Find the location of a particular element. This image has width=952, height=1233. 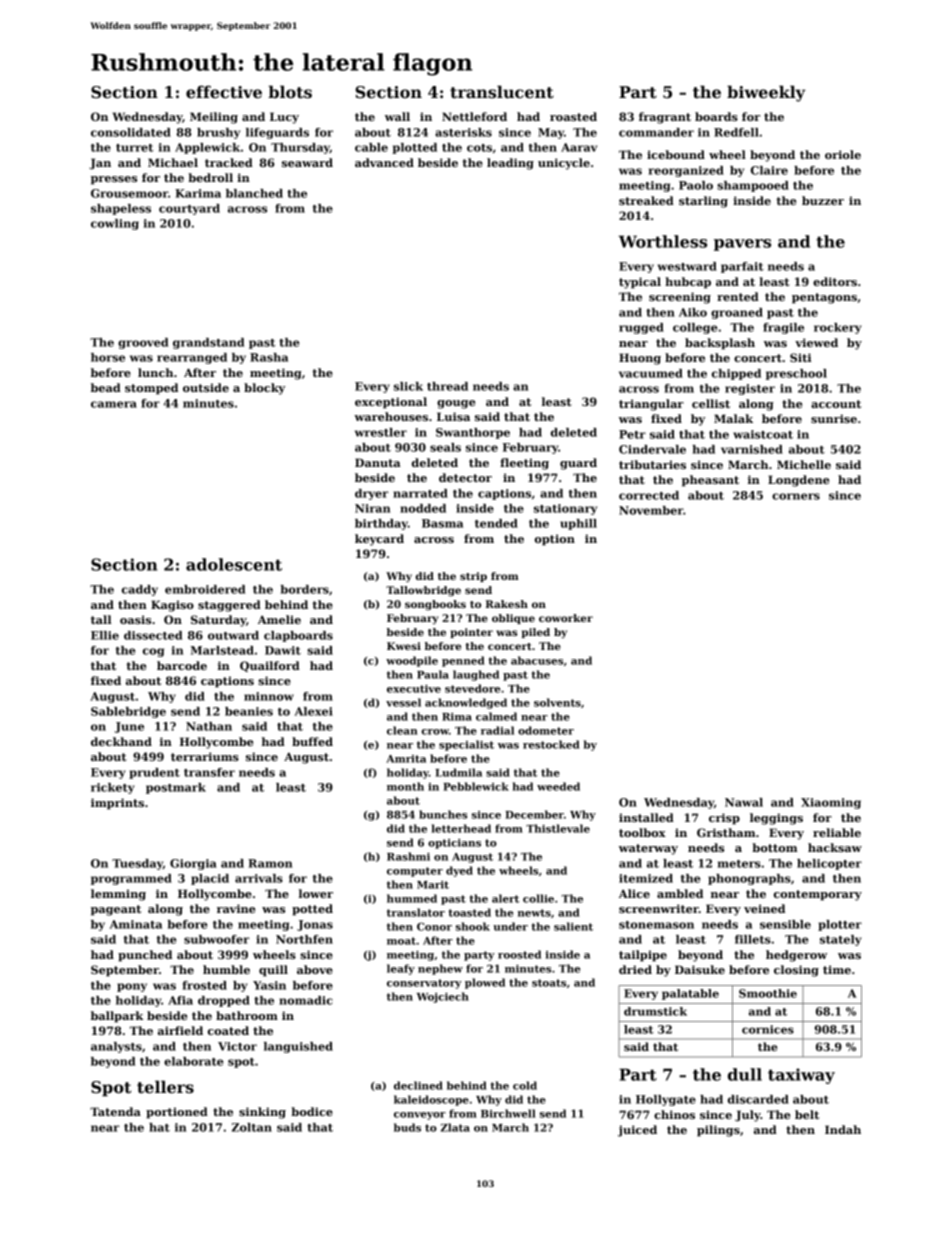

biweekly is located at coordinates (766, 93).
